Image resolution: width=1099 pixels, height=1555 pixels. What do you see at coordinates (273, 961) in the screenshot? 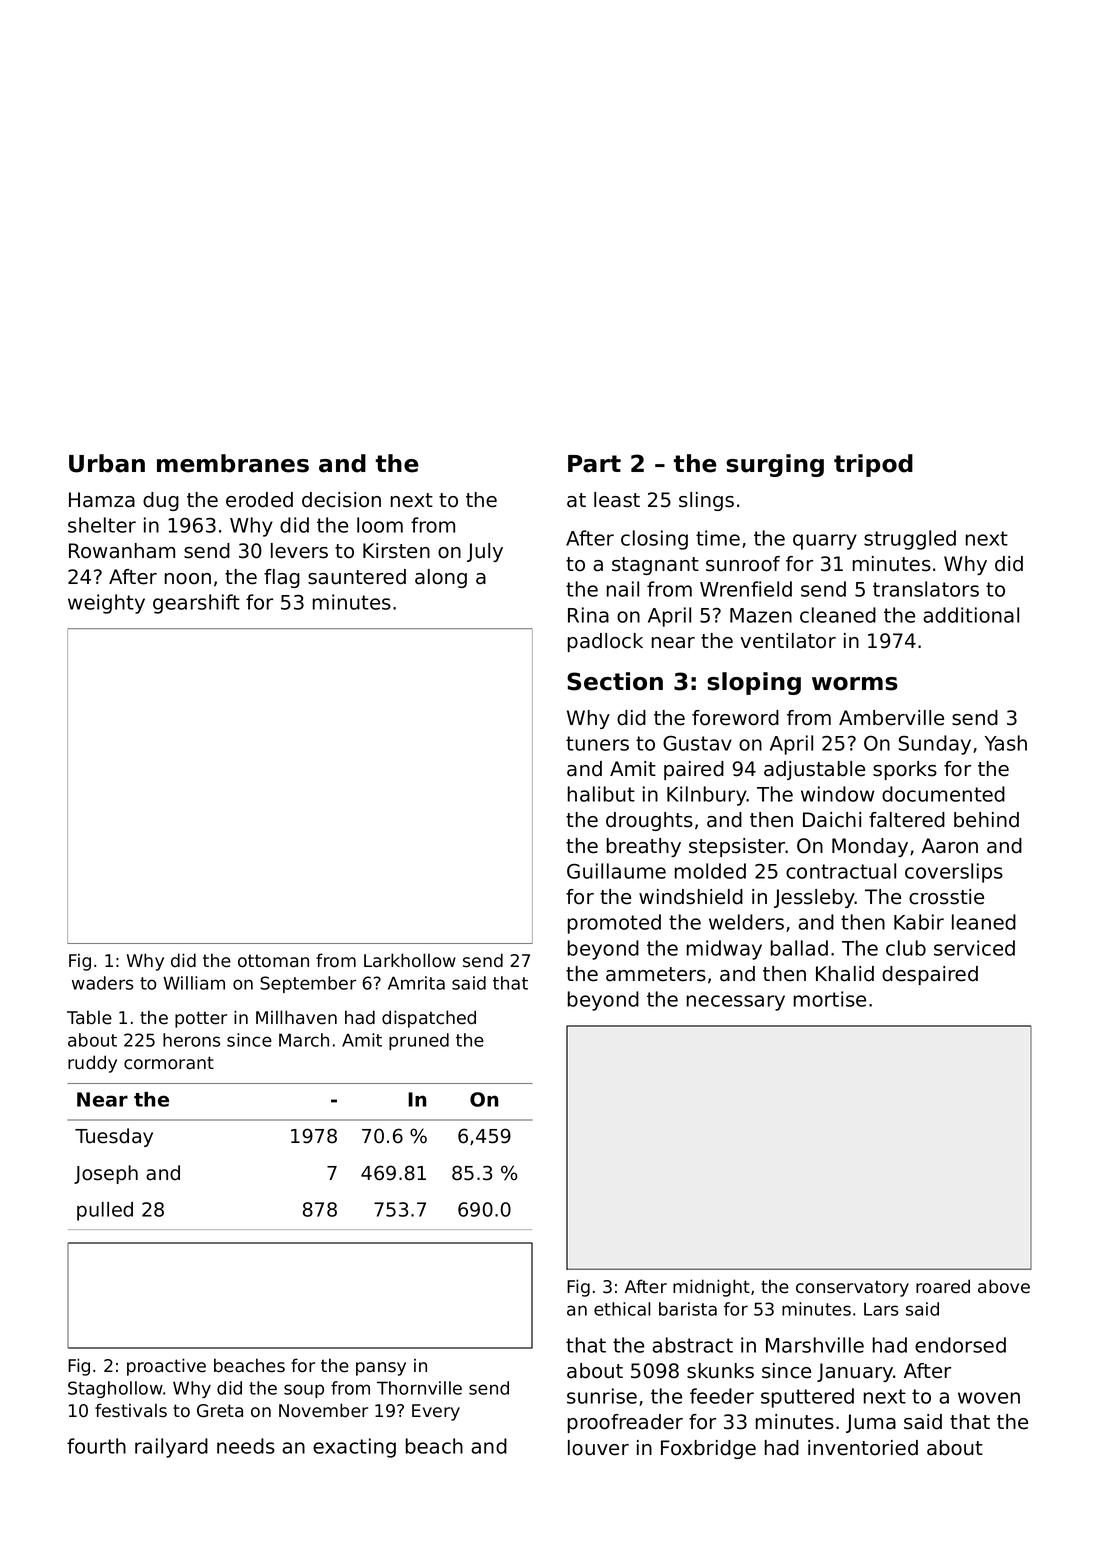
I see `ottoman` at bounding box center [273, 961].
